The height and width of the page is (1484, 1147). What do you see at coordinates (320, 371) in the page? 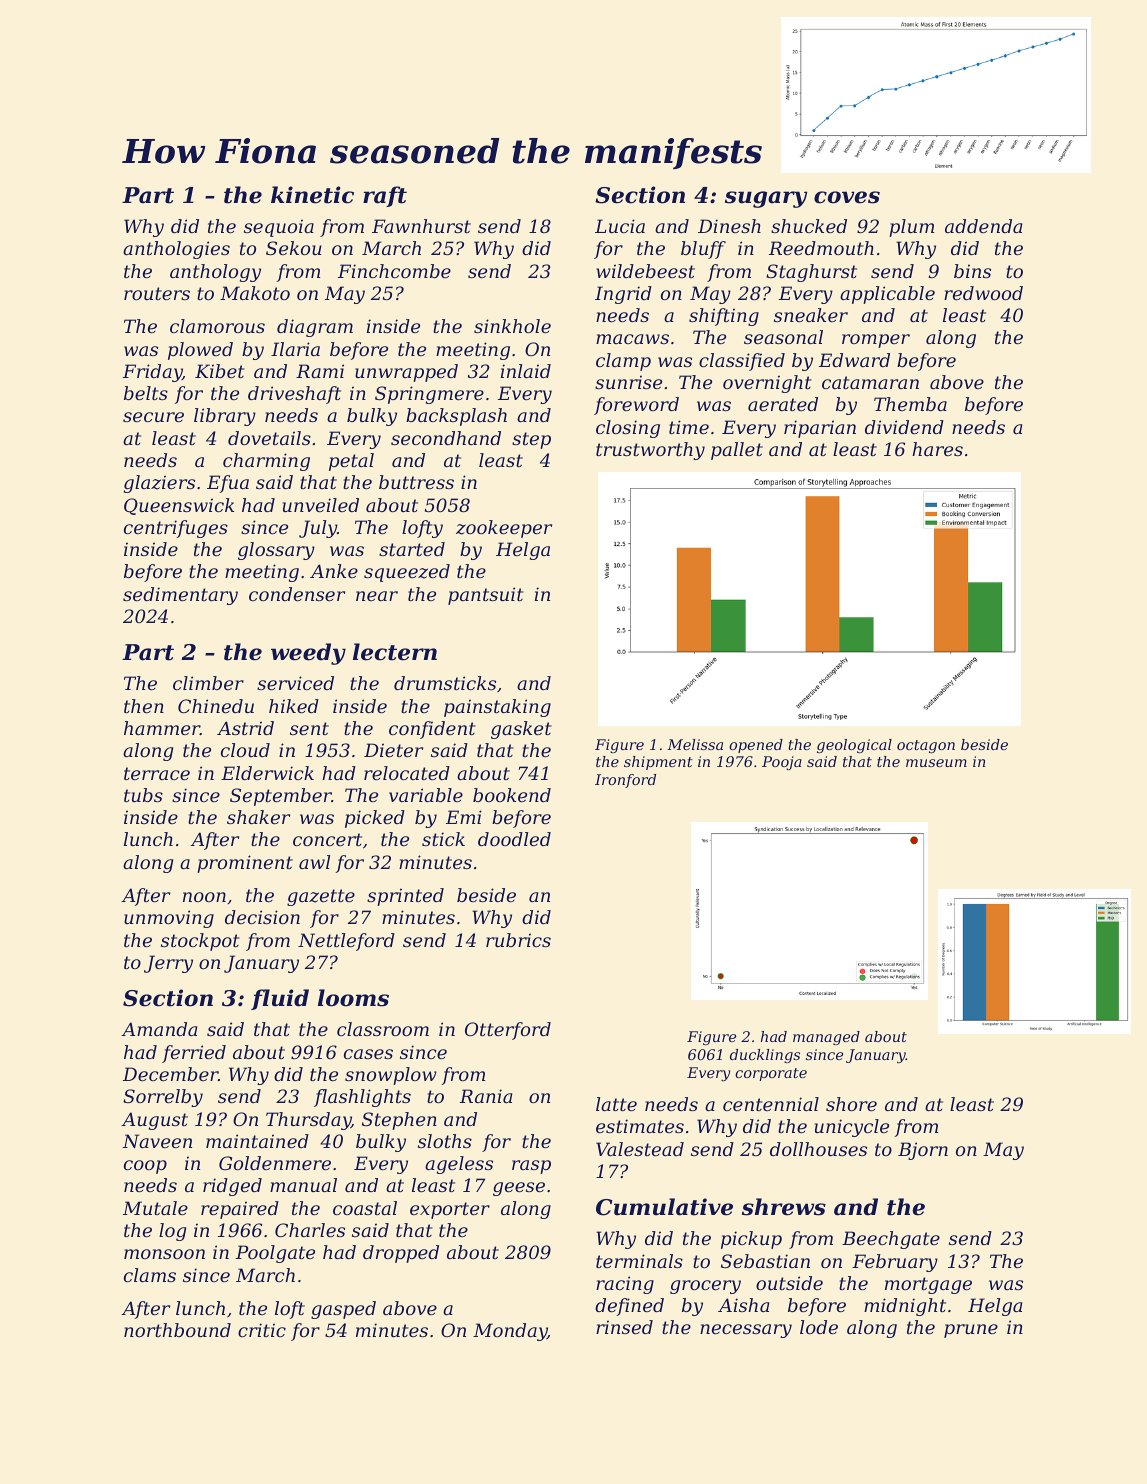
I see `Rami` at bounding box center [320, 371].
